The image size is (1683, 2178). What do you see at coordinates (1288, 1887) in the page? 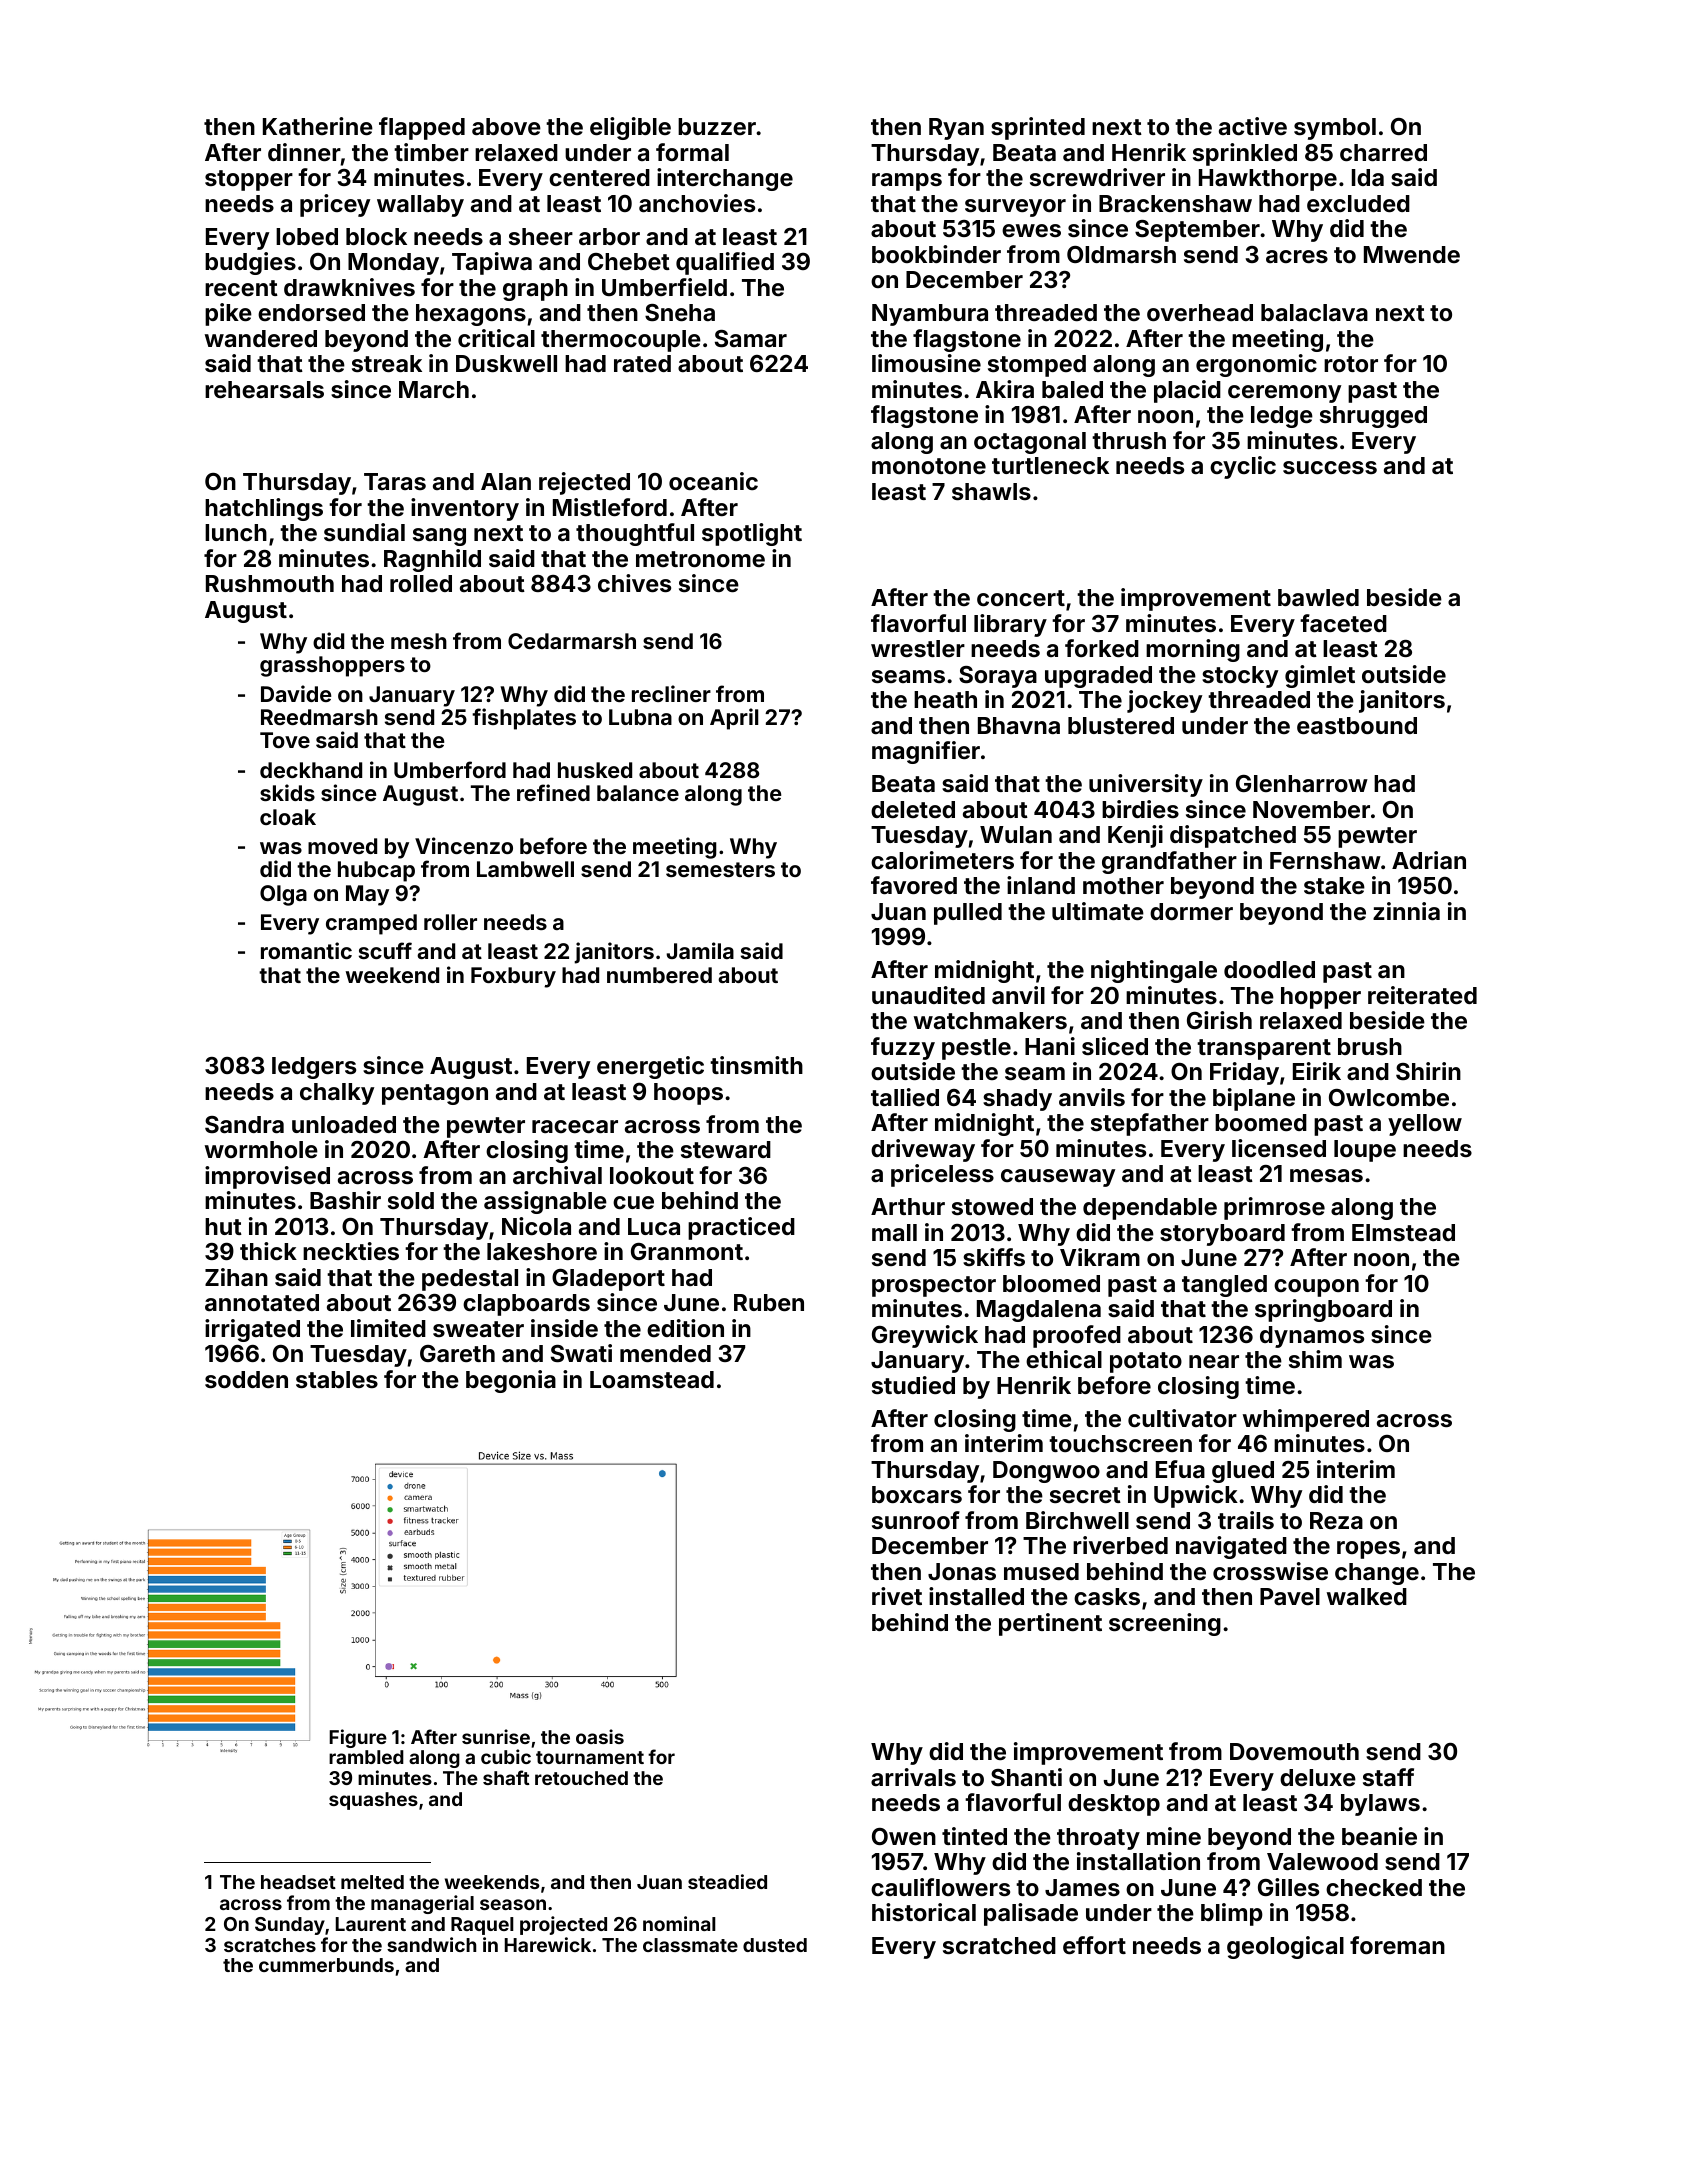
I see `Gilles` at bounding box center [1288, 1887].
